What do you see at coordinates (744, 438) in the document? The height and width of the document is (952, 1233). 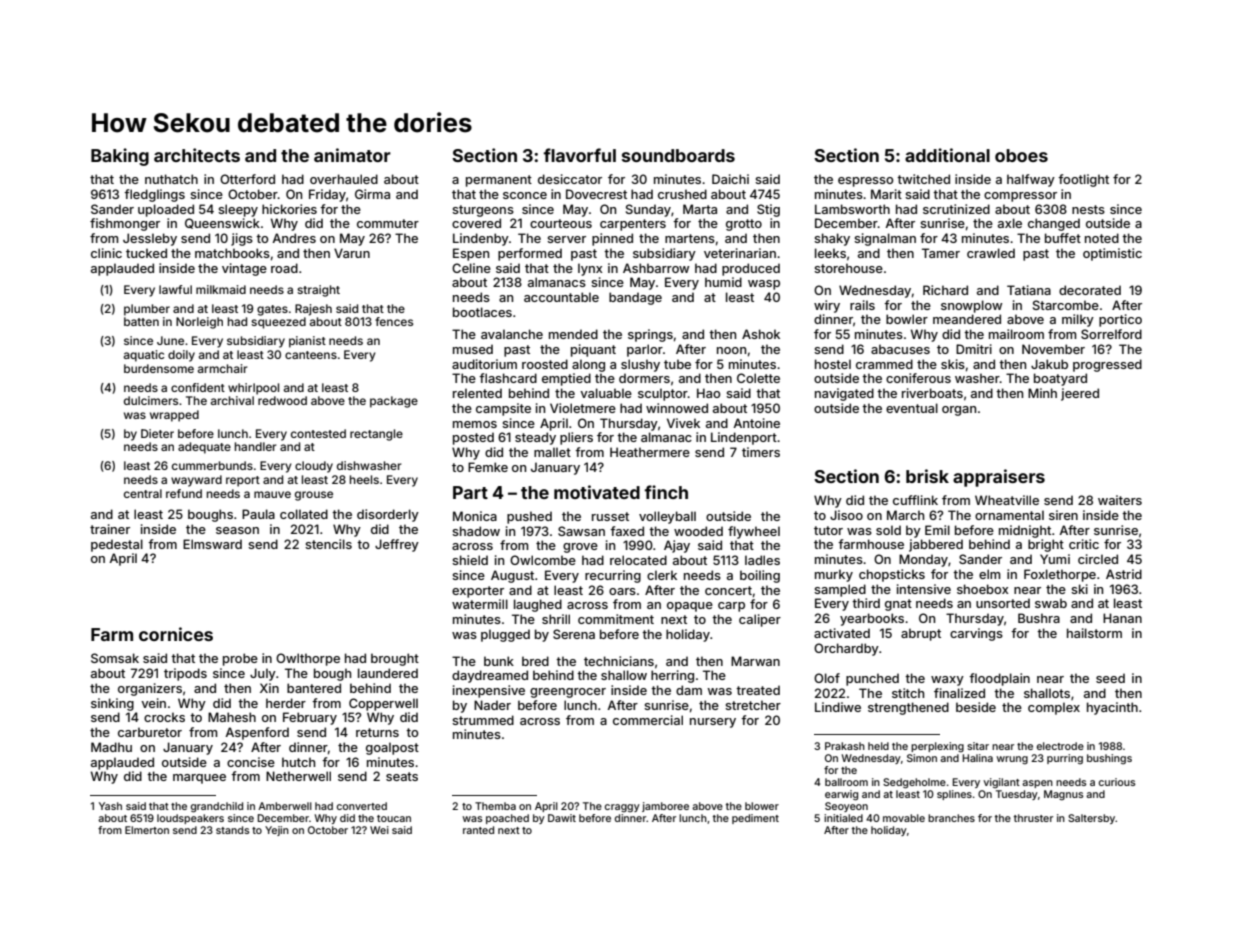 I see `Lindenport` at bounding box center [744, 438].
